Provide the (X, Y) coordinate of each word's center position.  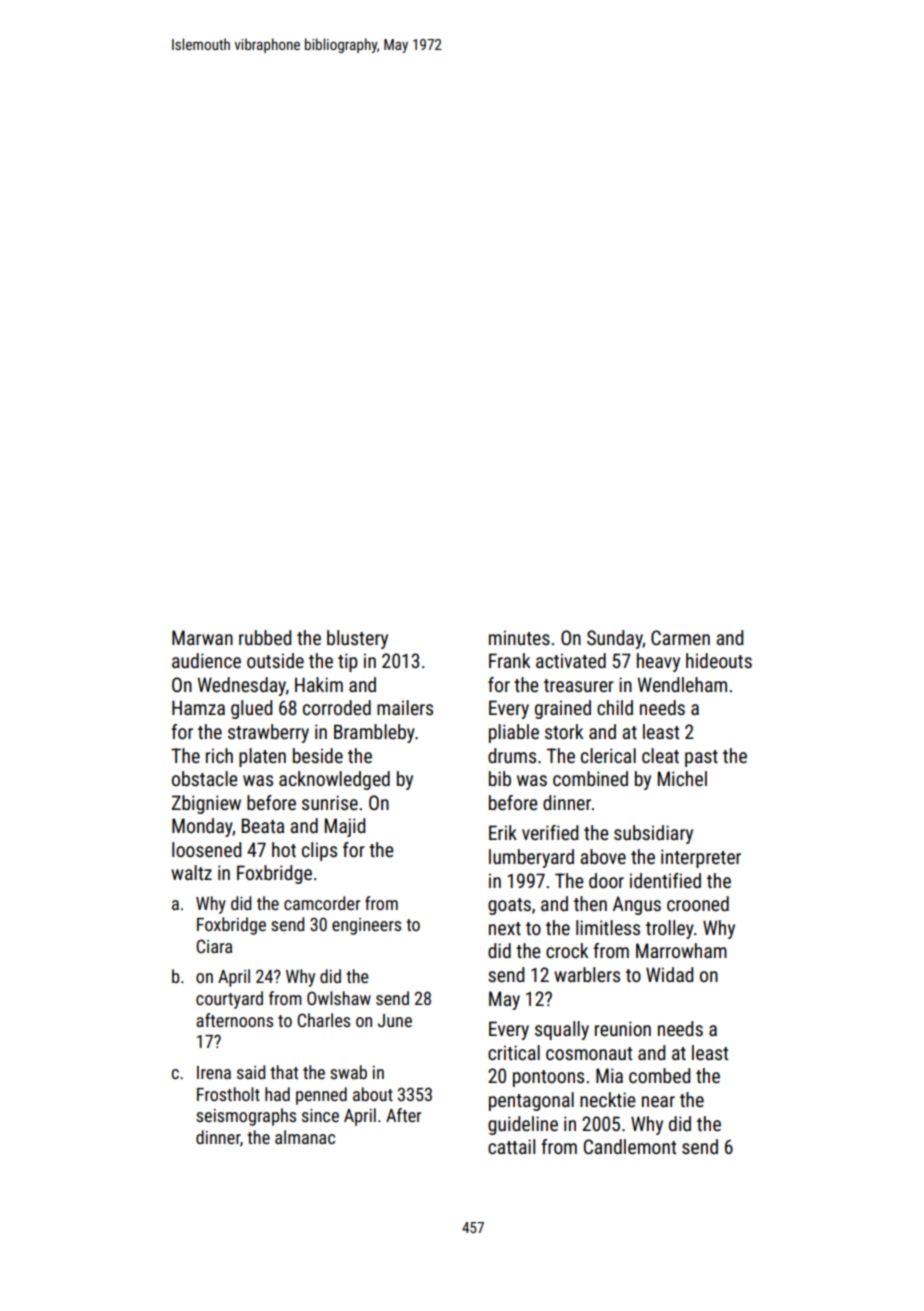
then (590, 903)
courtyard (229, 1000)
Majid (345, 827)
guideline (523, 1125)
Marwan (202, 637)
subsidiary (653, 834)
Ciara (214, 946)
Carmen (680, 637)
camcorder (322, 903)
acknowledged (334, 780)
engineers (366, 926)
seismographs (246, 1117)
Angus (637, 905)
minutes (519, 637)
